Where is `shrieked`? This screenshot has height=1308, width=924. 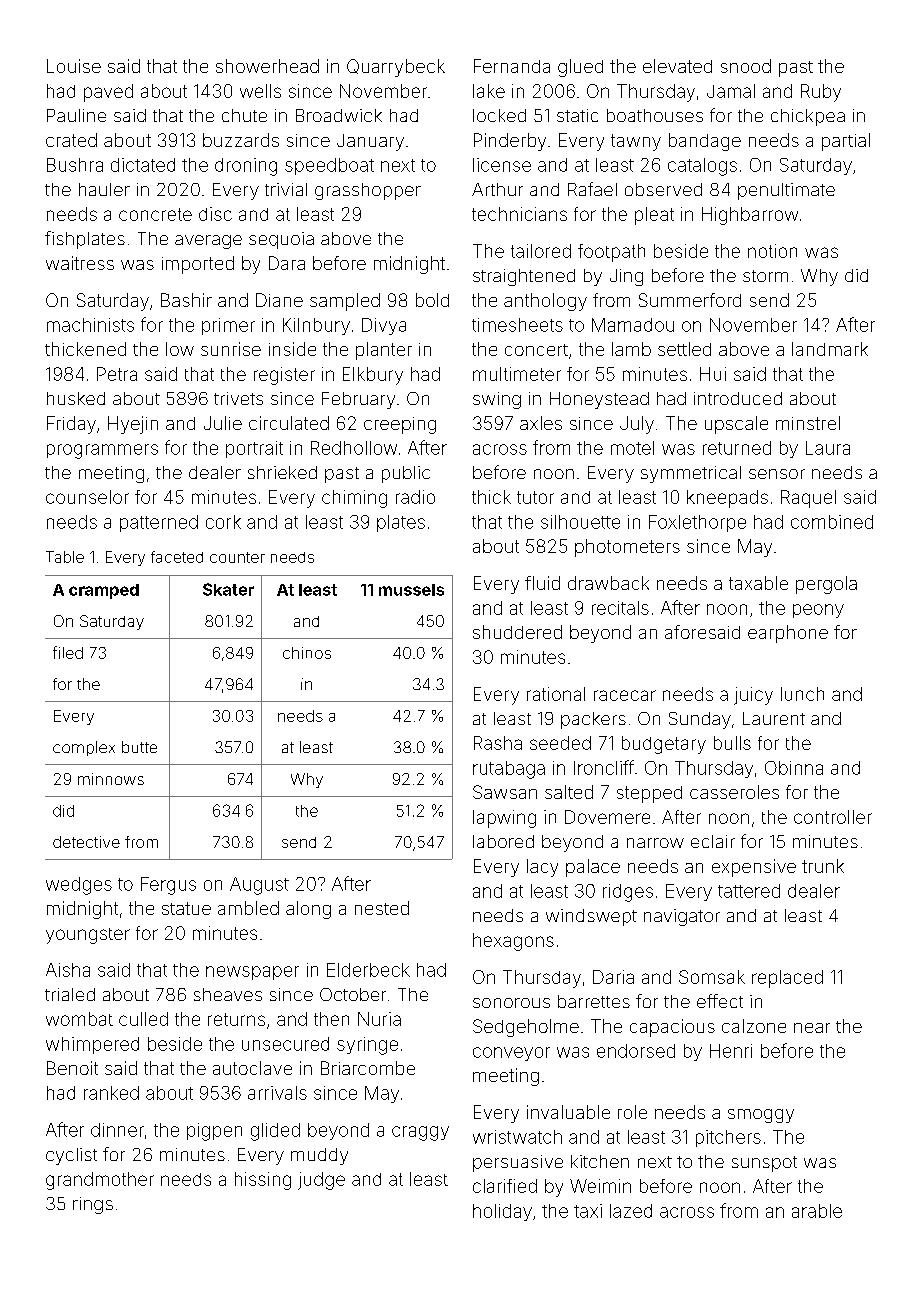
shrieked is located at coordinates (282, 472).
